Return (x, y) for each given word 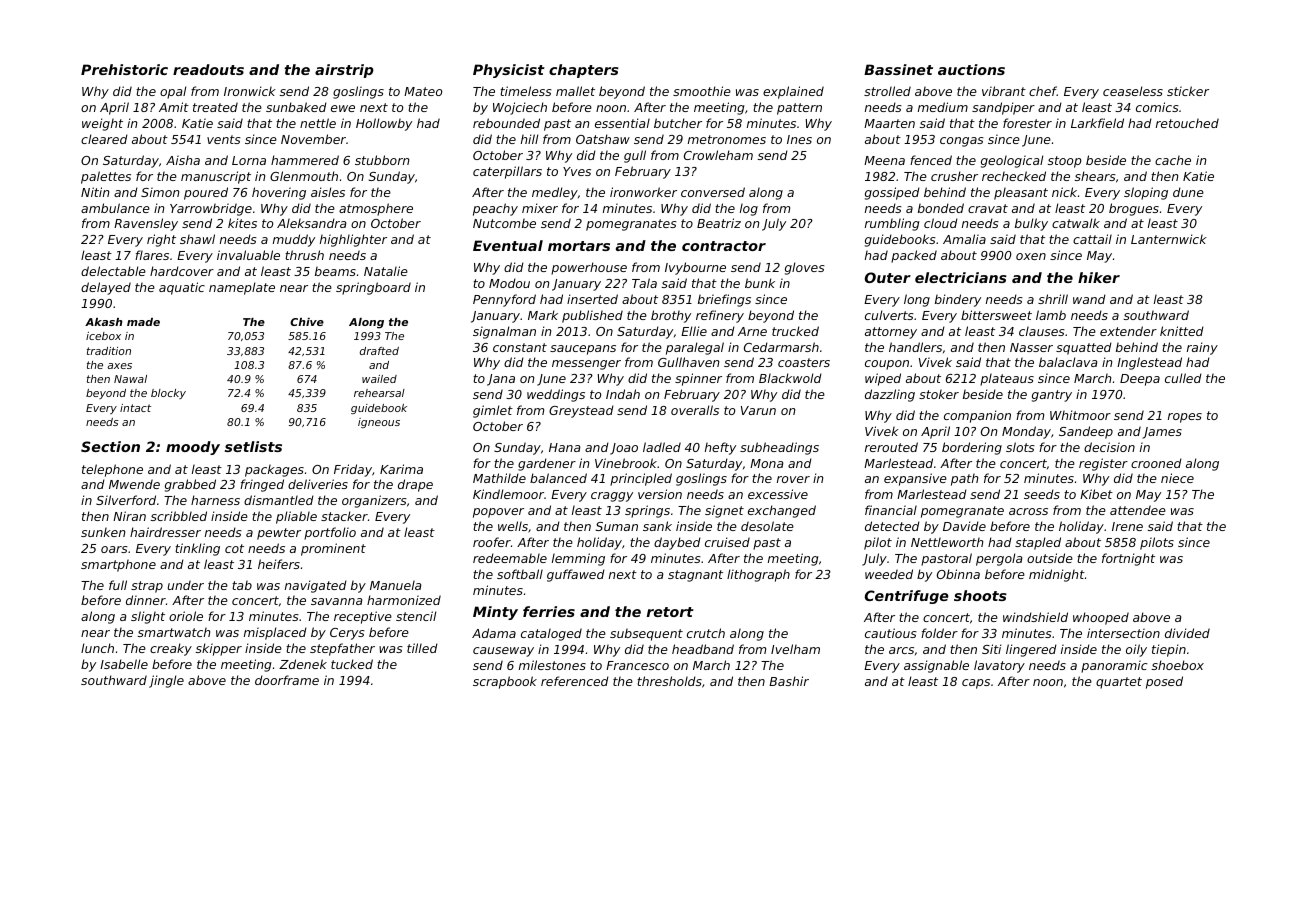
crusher (954, 176)
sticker (1188, 91)
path (964, 479)
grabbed (190, 485)
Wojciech (520, 108)
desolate (767, 526)
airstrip (344, 71)
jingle (166, 681)
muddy (294, 240)
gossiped (892, 193)
